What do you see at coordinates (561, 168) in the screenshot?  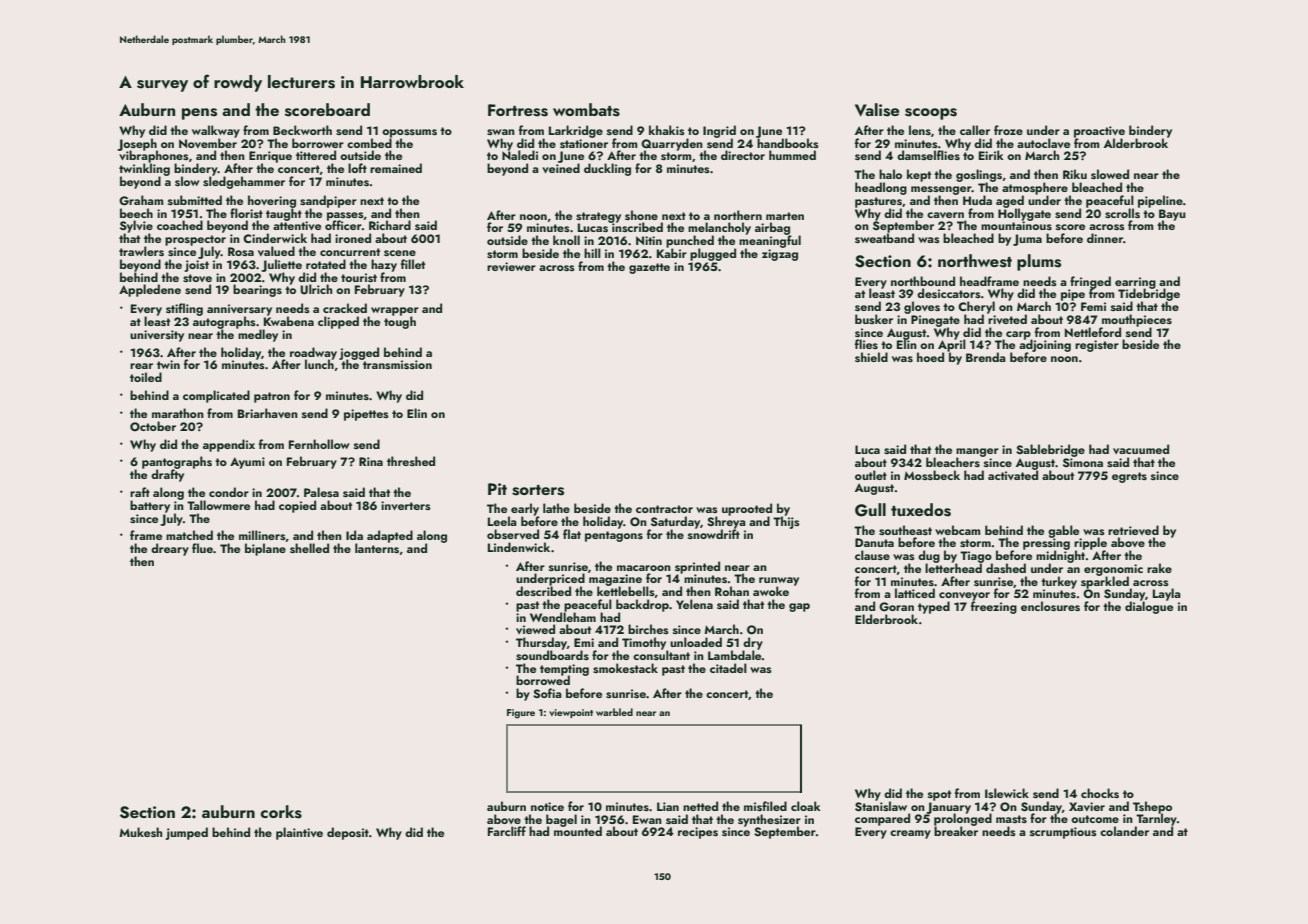 I see `veined` at bounding box center [561, 168].
